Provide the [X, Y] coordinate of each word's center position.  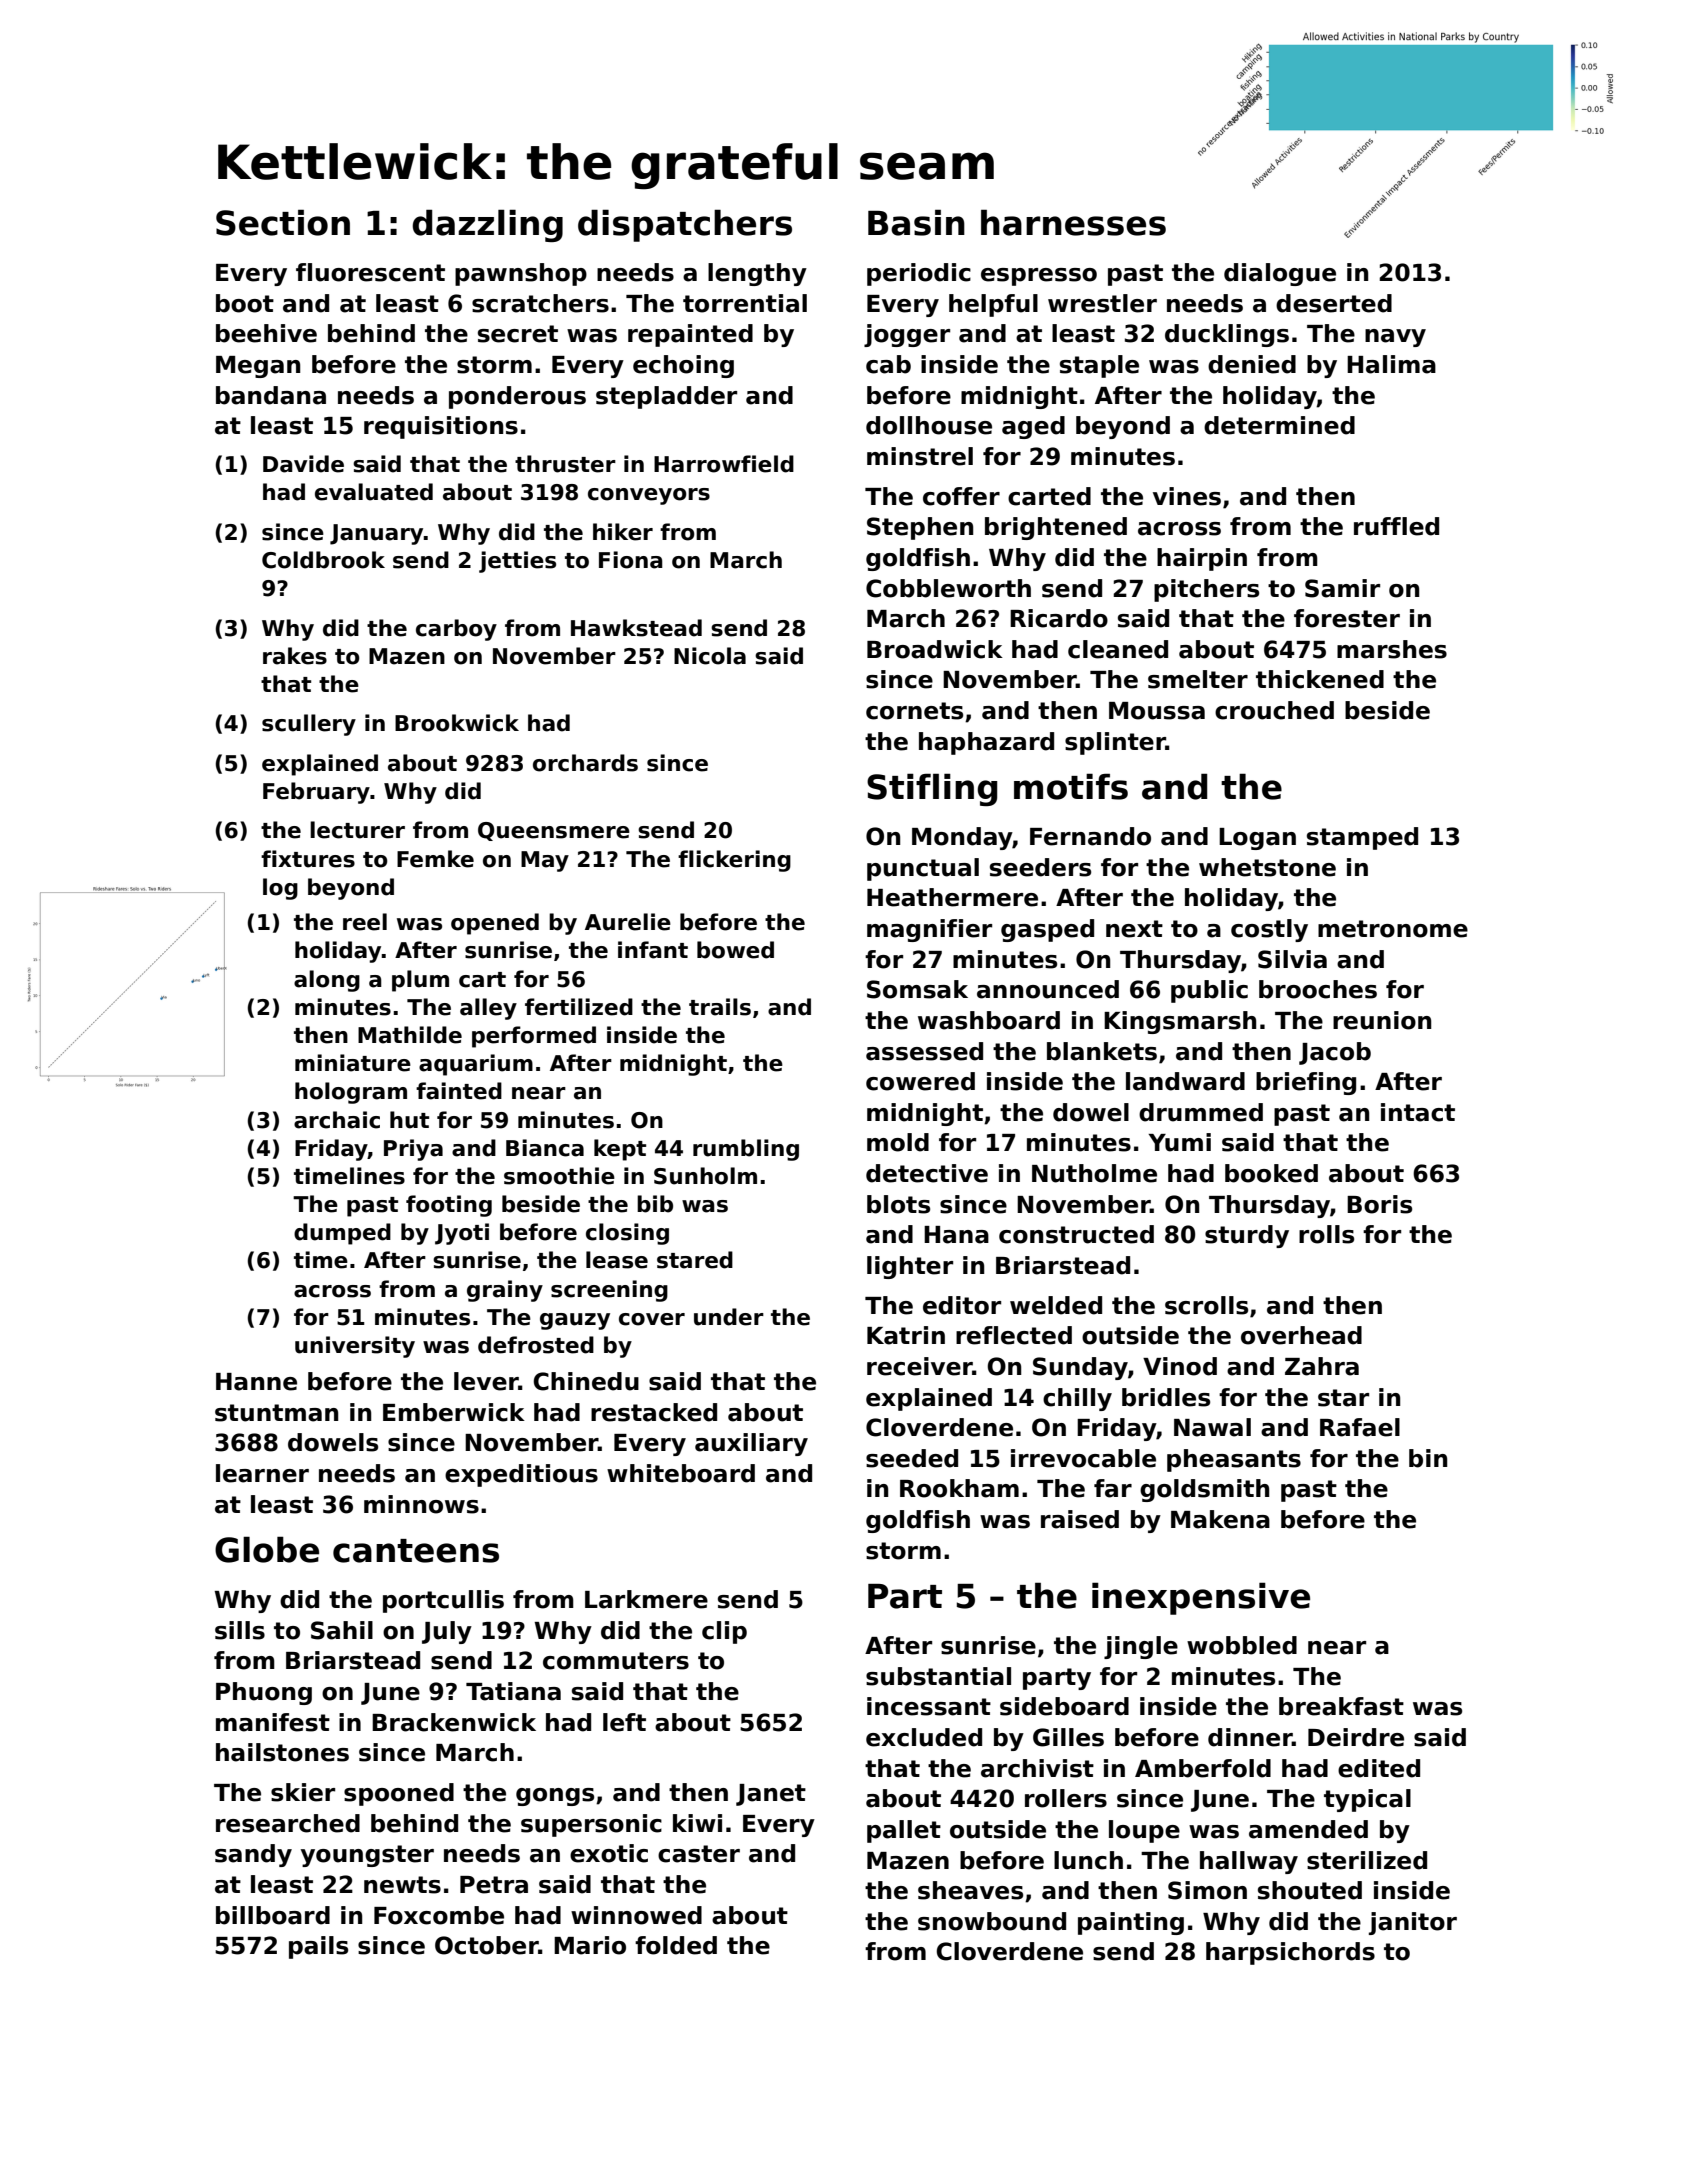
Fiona [631, 560]
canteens [416, 1551]
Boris [1379, 1204]
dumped [342, 1234]
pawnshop [521, 274]
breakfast [1341, 1706]
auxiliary [751, 1444]
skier [303, 1792]
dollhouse [929, 425]
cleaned [1118, 649]
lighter [910, 1267]
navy [1395, 338]
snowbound [992, 1921]
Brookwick [457, 723]
